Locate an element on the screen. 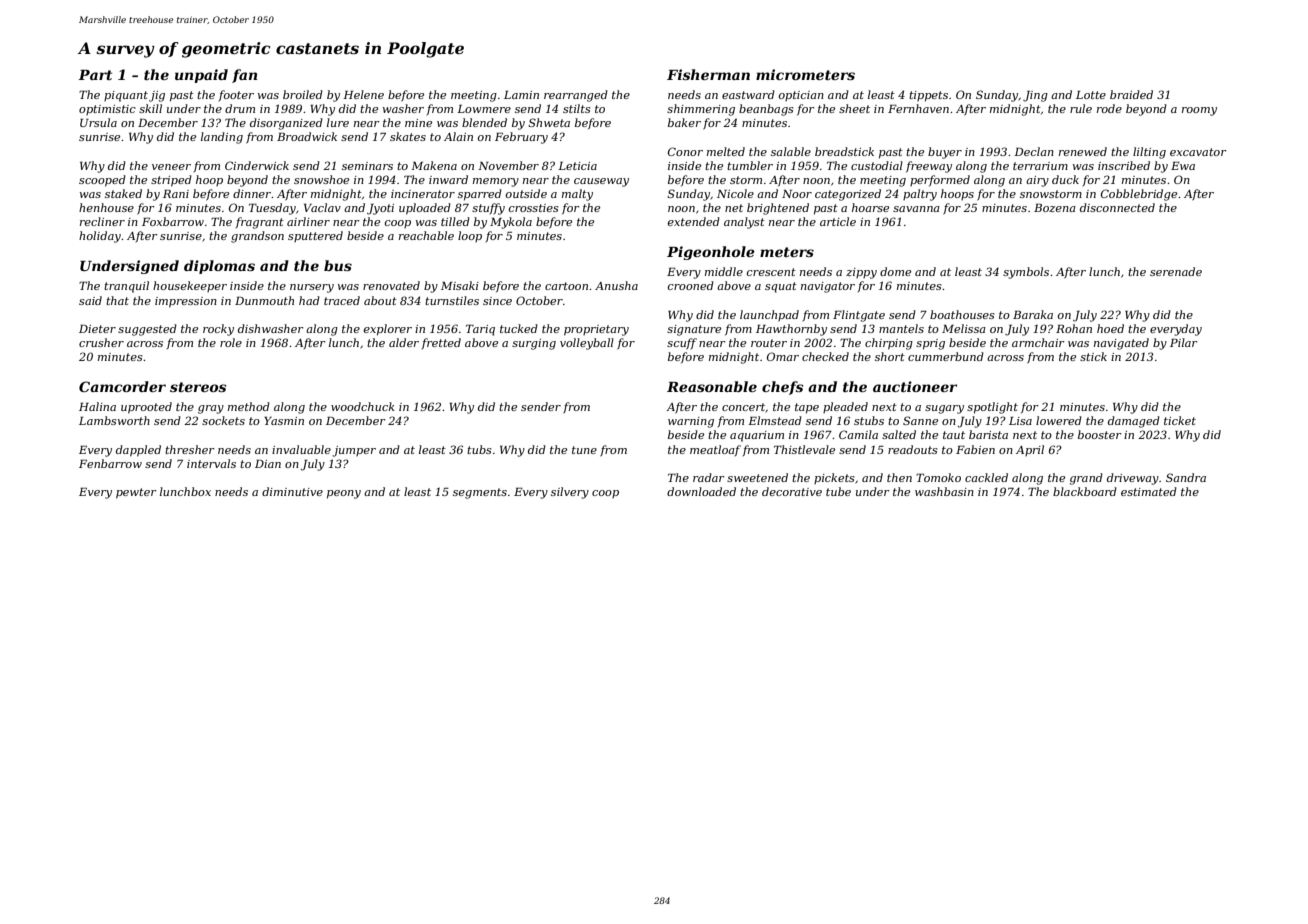  suggested is located at coordinates (147, 330).
